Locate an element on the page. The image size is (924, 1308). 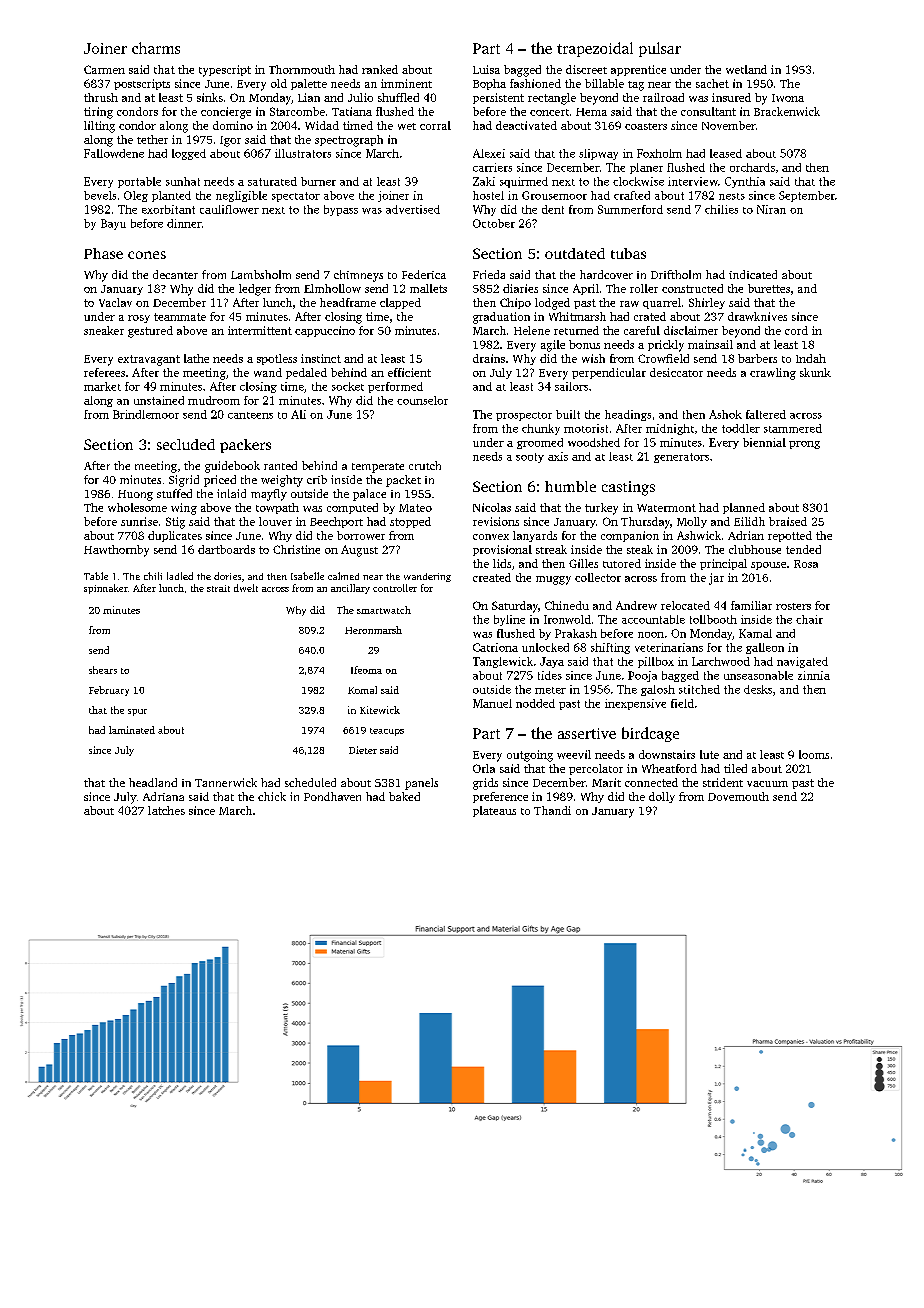
latches is located at coordinates (166, 810).
